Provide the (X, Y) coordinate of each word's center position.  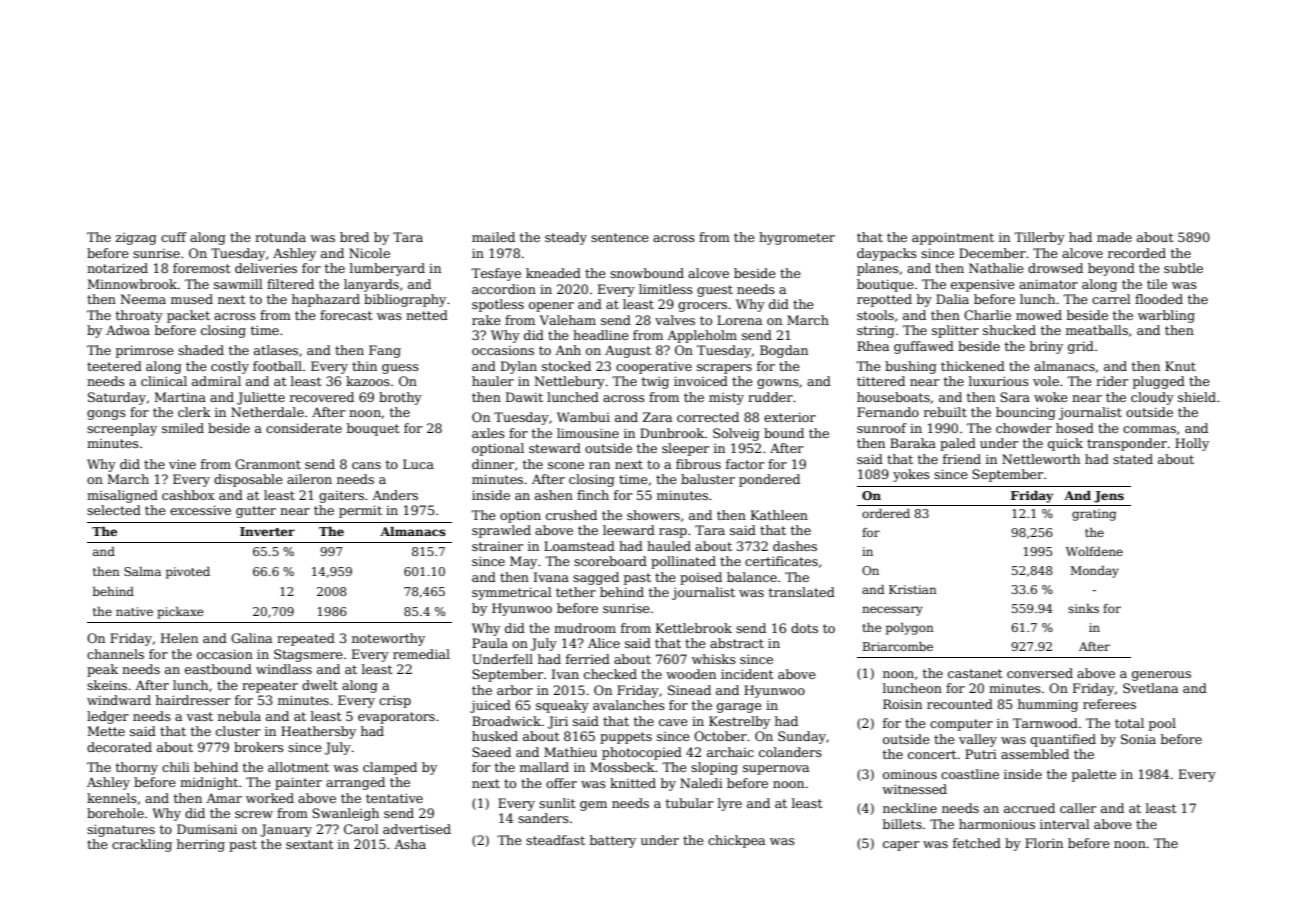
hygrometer (797, 238)
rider (1112, 381)
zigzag (136, 239)
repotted (884, 300)
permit (360, 511)
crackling (142, 845)
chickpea (736, 841)
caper (901, 846)
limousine (588, 433)
